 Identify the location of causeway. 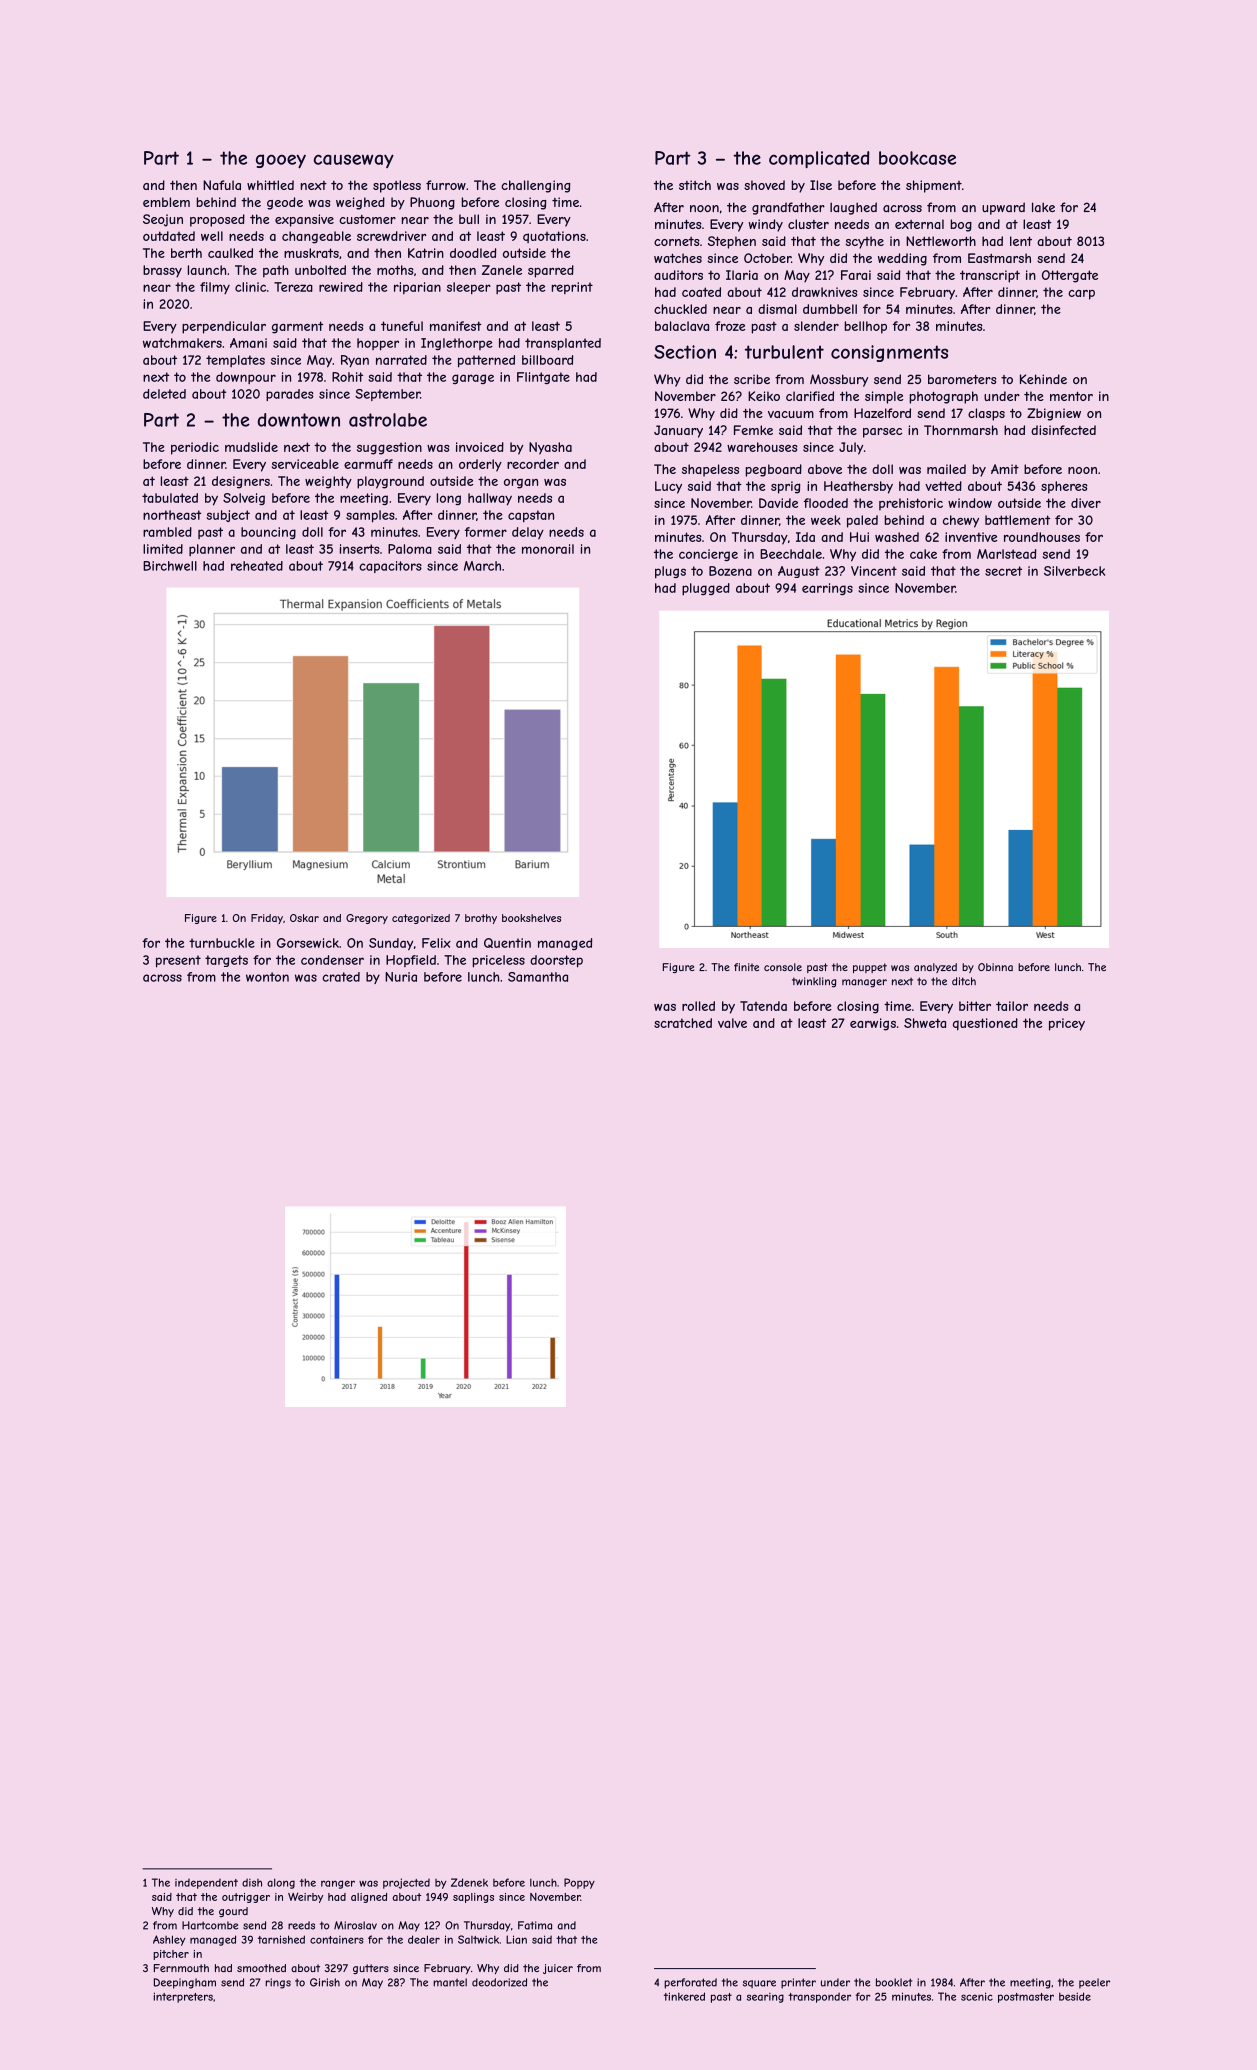
(354, 161).
